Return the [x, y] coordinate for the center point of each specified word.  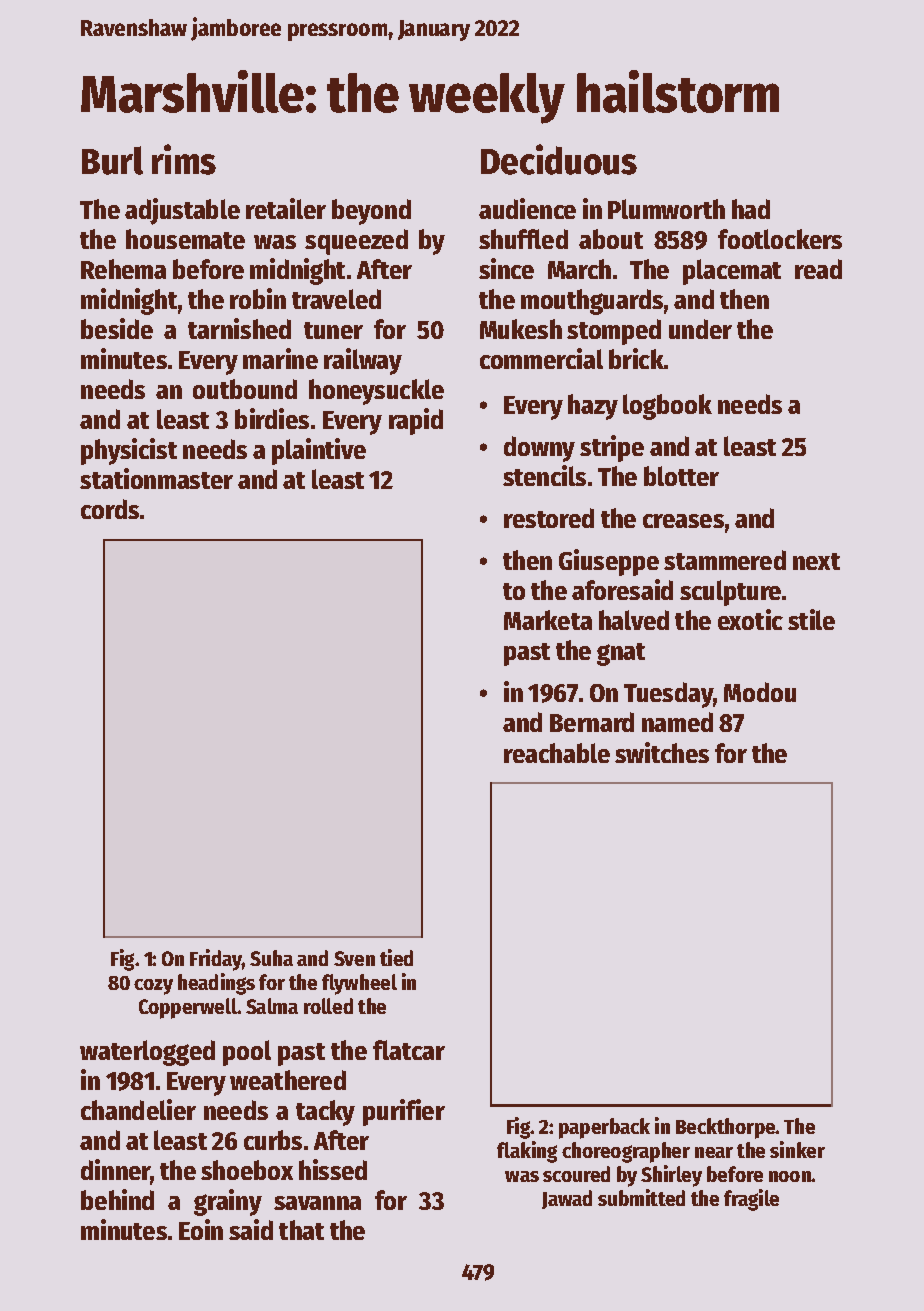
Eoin [201, 1229]
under [700, 329]
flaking [527, 1152]
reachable [557, 753]
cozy [153, 987]
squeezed [356, 242]
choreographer [626, 1152]
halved [634, 620]
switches [662, 752]
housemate [185, 239]
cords [110, 509]
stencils [544, 475]
